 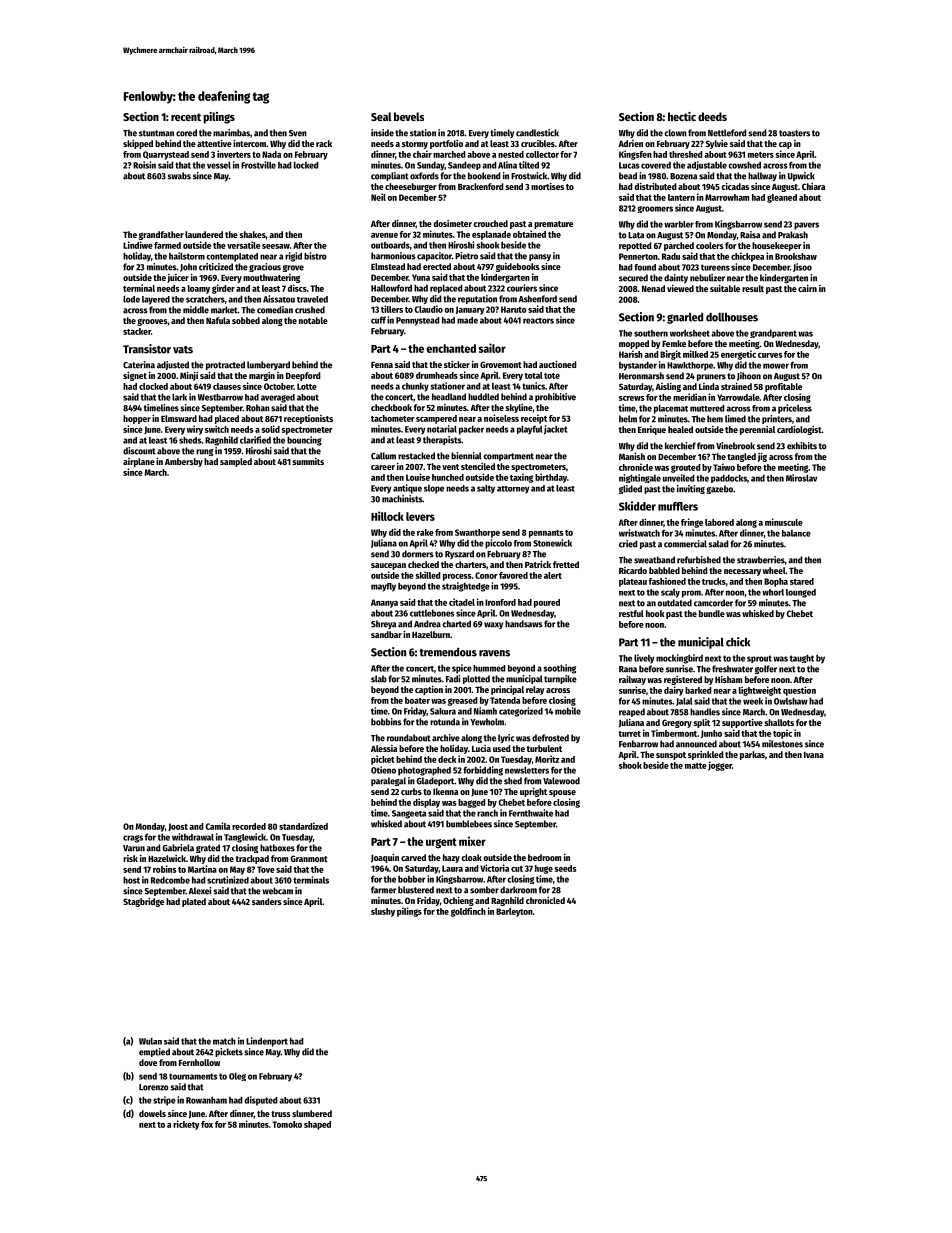 I want to click on goldfinch, so click(x=468, y=912).
